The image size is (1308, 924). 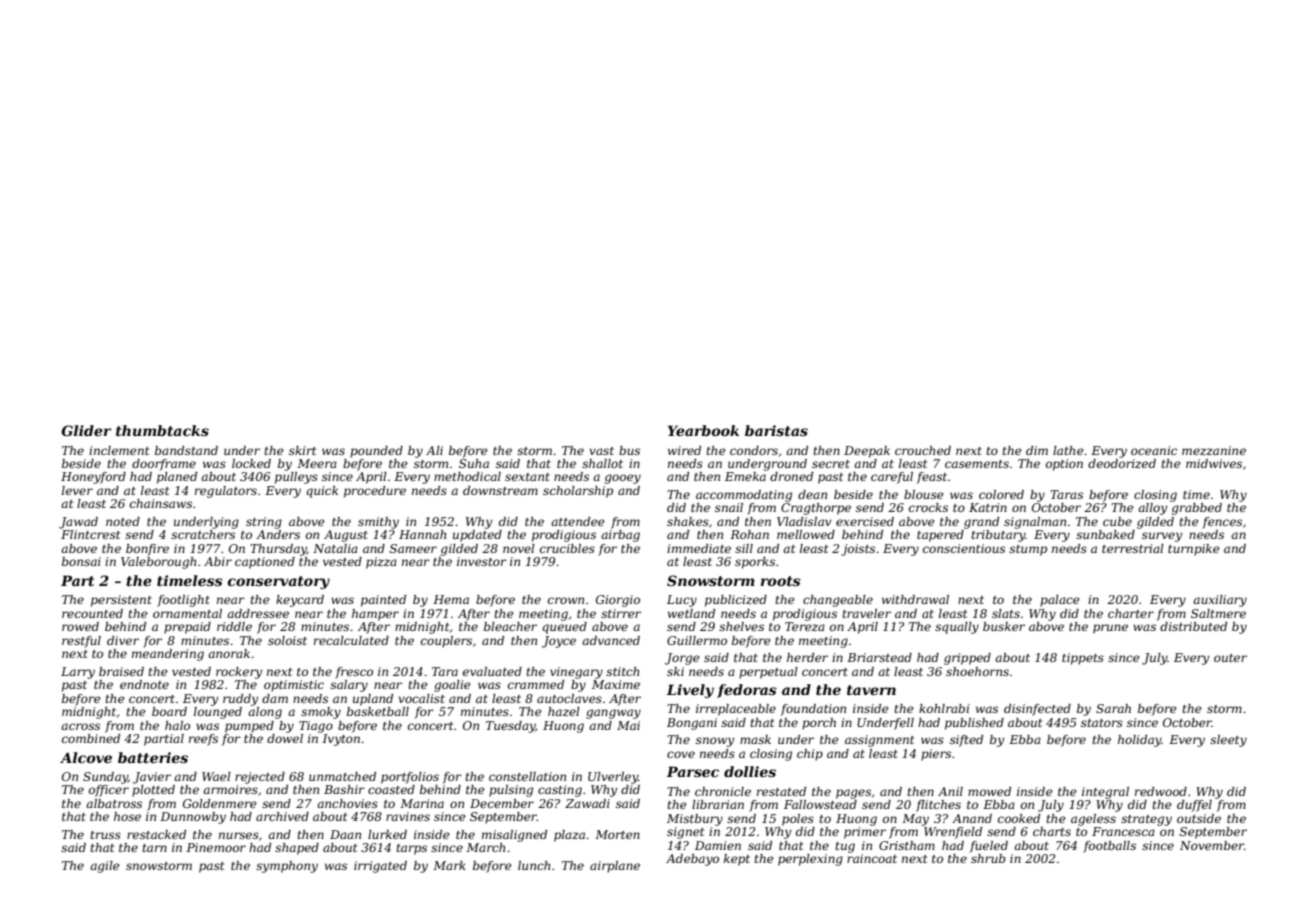 What do you see at coordinates (812, 494) in the image?
I see `dean` at bounding box center [812, 494].
